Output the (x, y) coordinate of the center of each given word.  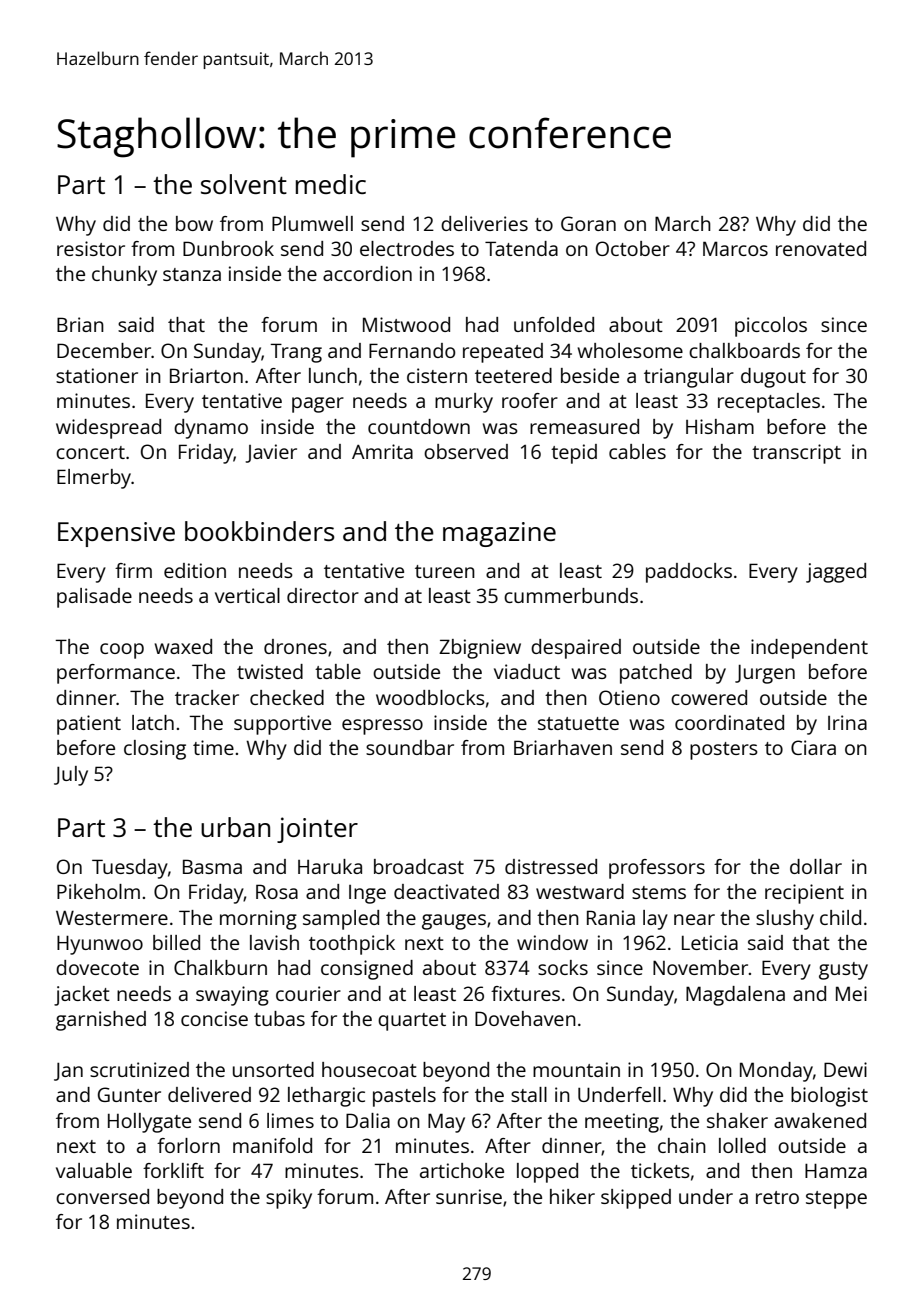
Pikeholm (98, 891)
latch (153, 722)
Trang (296, 353)
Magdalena (735, 996)
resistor (91, 248)
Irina (847, 722)
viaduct (527, 671)
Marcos (735, 248)
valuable (94, 1170)
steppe (836, 1200)
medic (331, 184)
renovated (821, 248)
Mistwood (406, 324)
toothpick (352, 945)
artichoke (462, 1170)
